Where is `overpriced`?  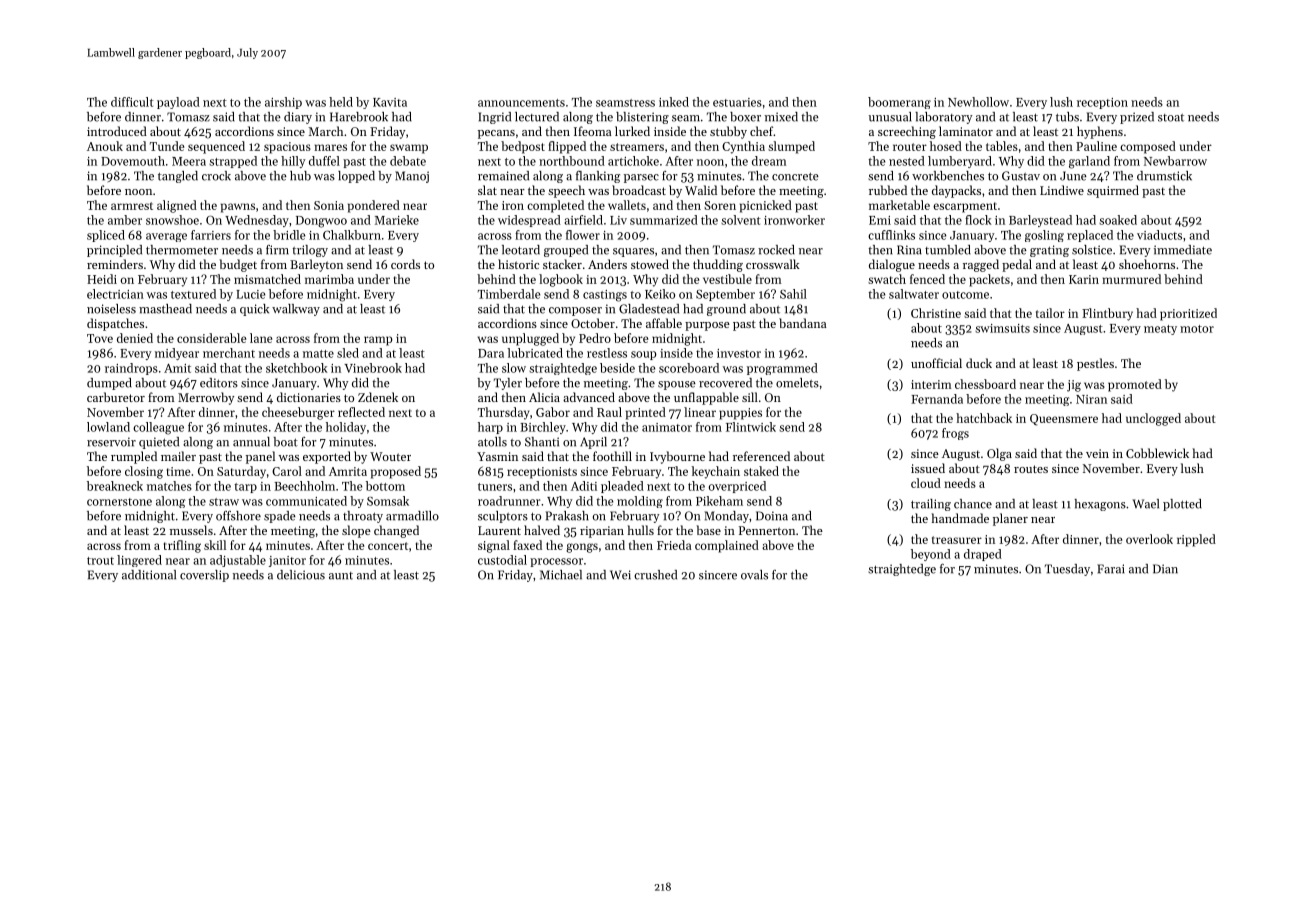 overpriced is located at coordinates (737, 487).
